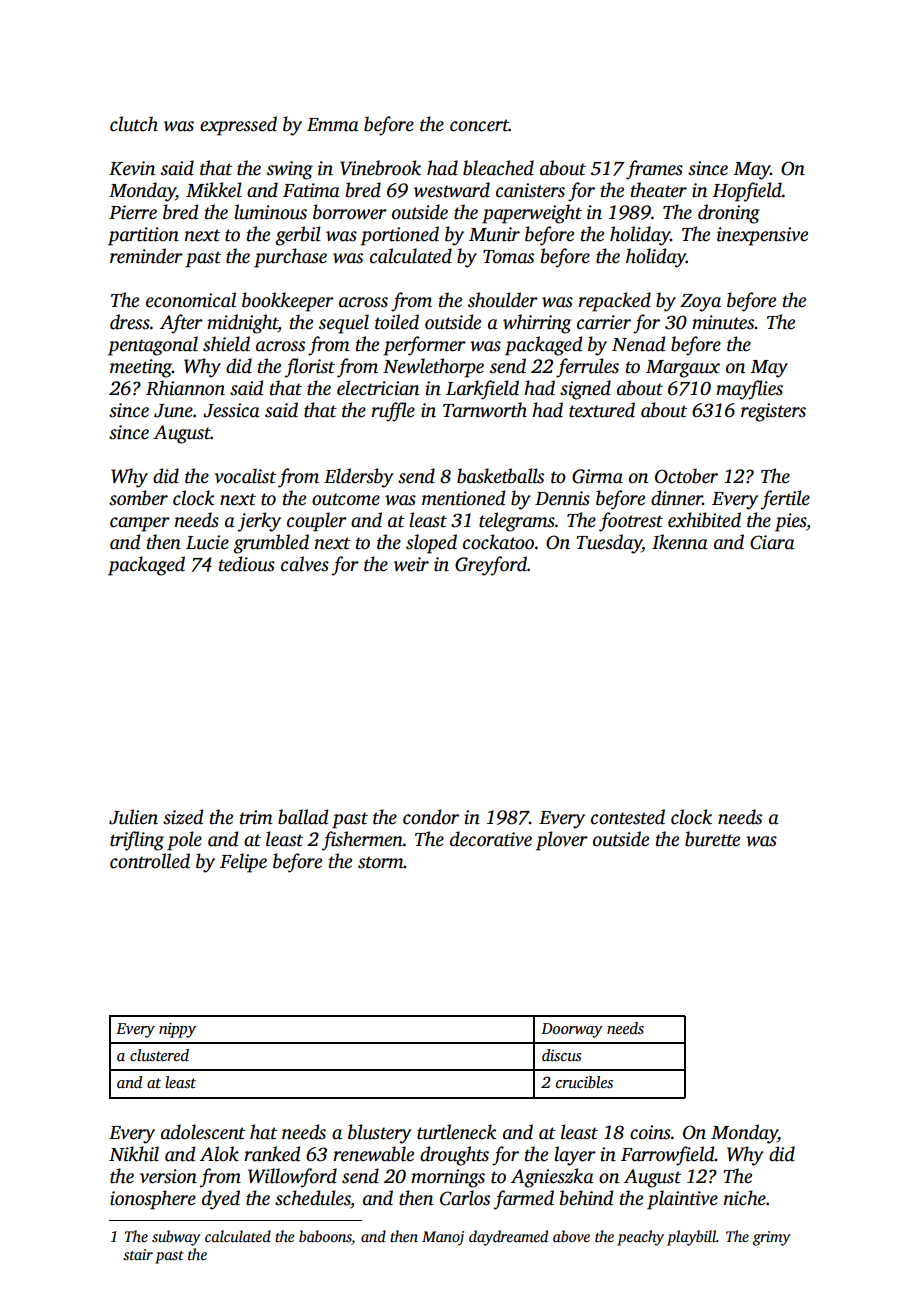 Image resolution: width=924 pixels, height=1314 pixels. Describe the element at coordinates (173, 411) in the screenshot. I see `June` at that location.
